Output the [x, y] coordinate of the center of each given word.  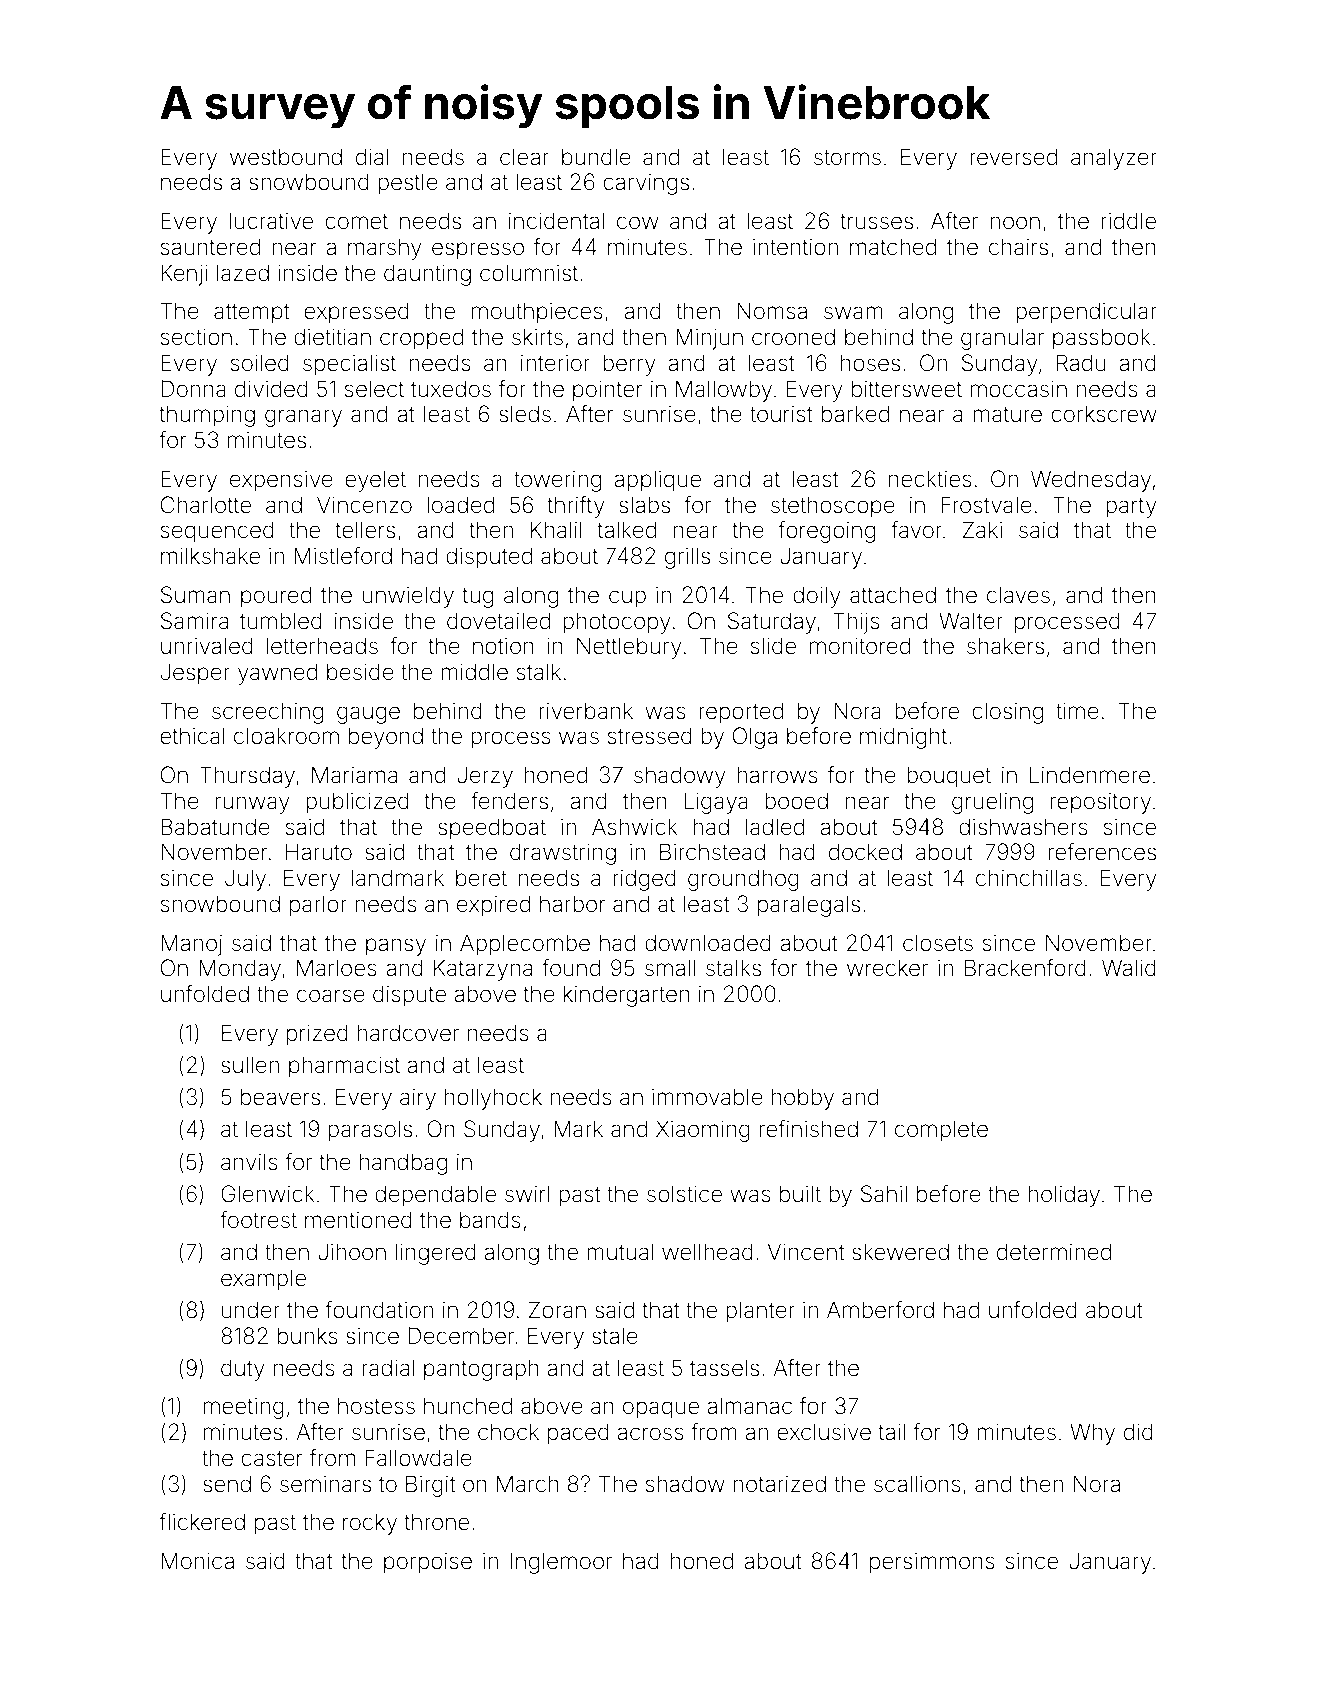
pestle [408, 184]
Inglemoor [561, 1563]
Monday [240, 970]
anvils [249, 1162]
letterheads [322, 646]
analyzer [1114, 159]
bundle [596, 157]
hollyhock [493, 1099]
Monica [197, 1561]
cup [627, 599]
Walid [1129, 968]
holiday [1064, 1196]
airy [418, 1099]
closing [1007, 713]
